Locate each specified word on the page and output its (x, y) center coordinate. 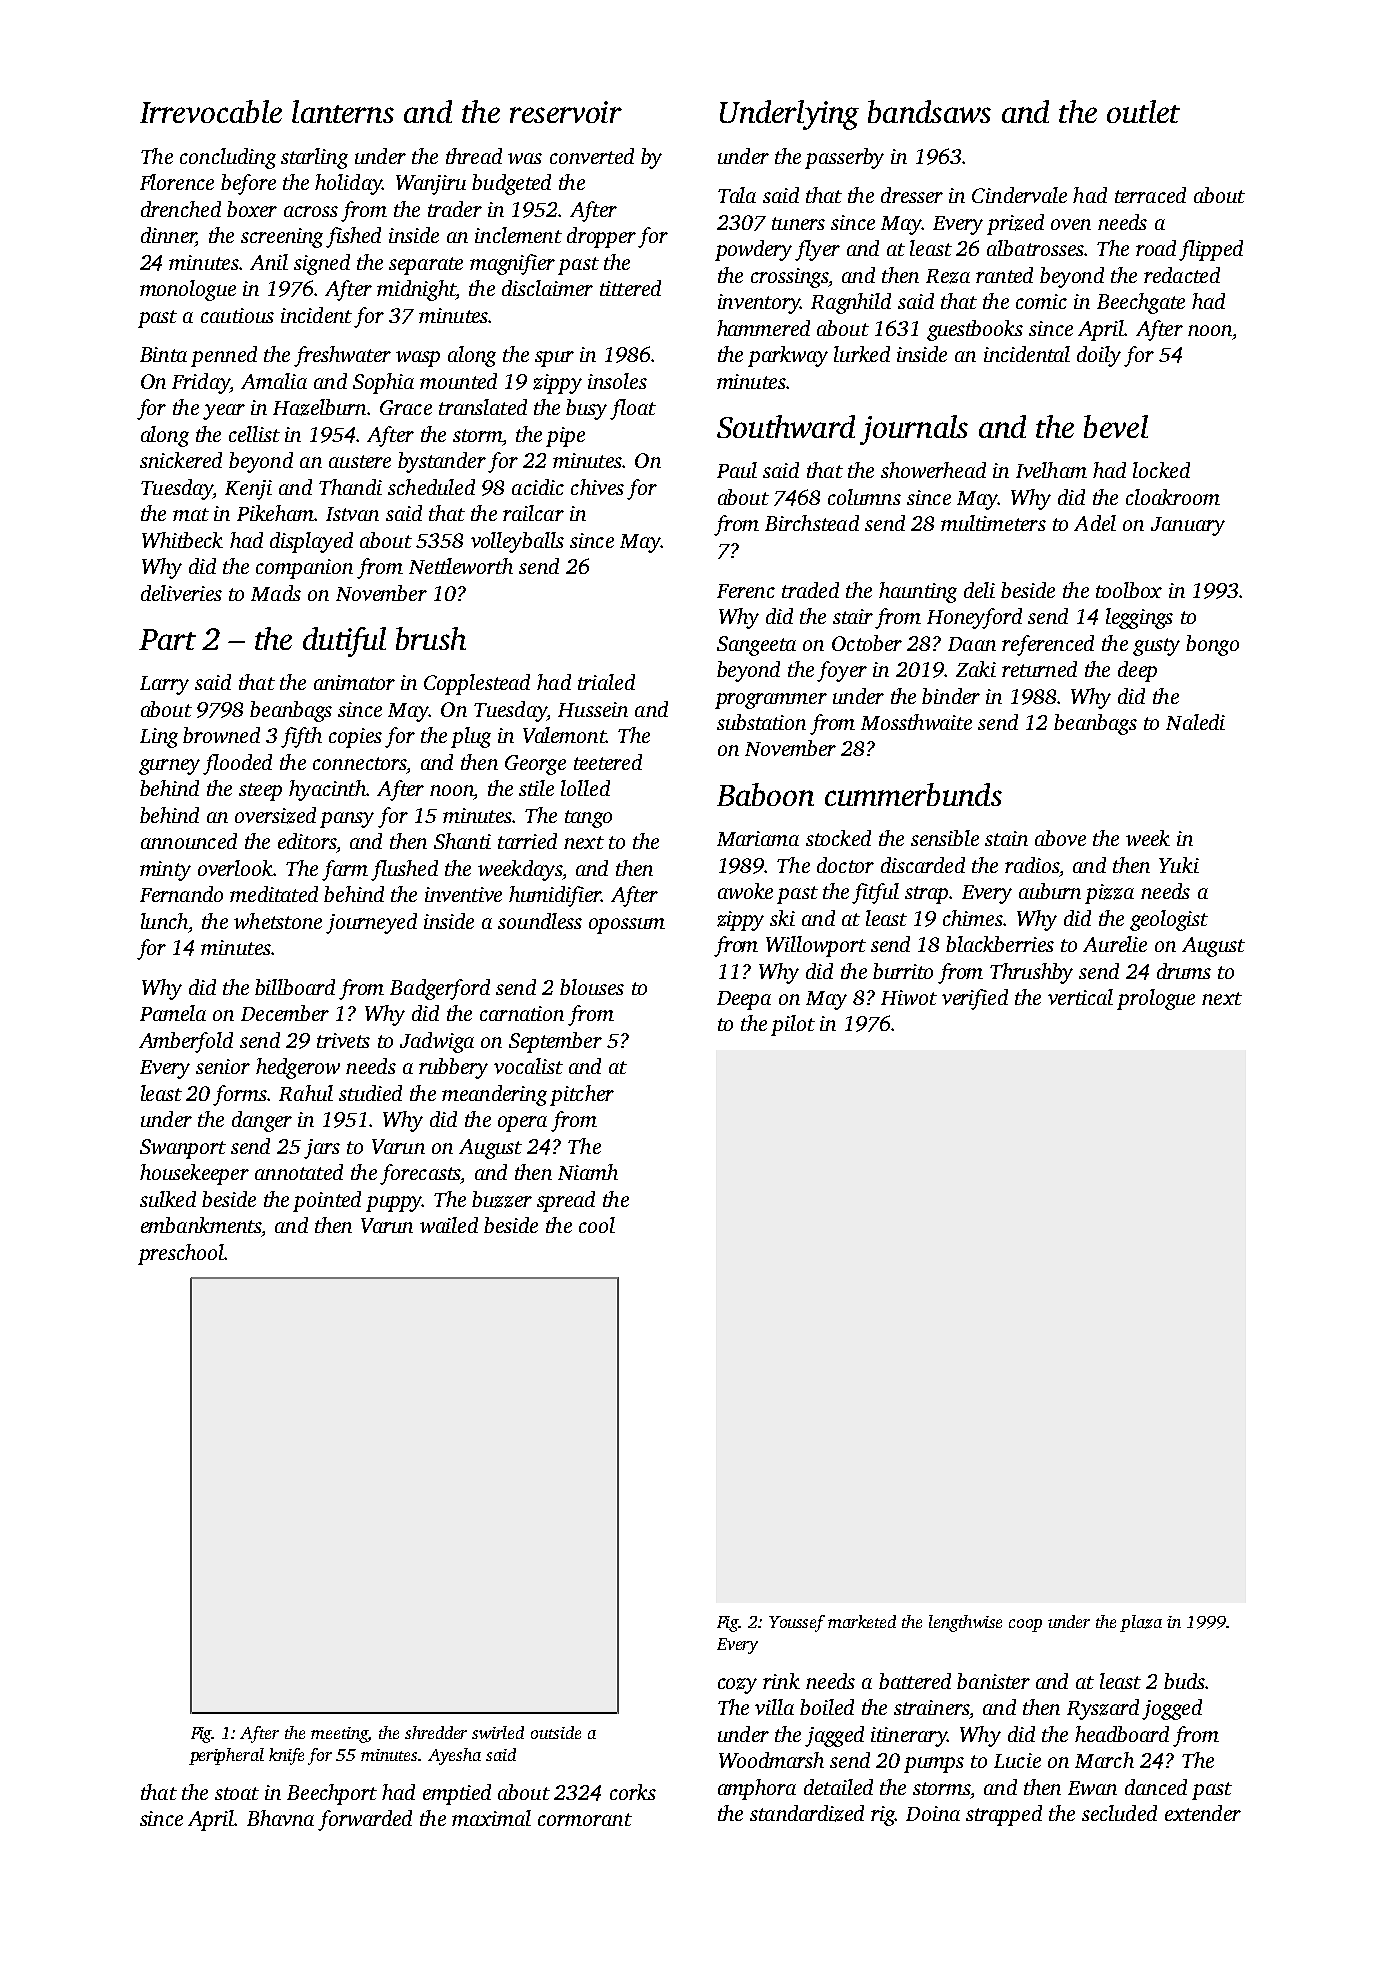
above (1060, 838)
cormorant (585, 1819)
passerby (844, 158)
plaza (1141, 1623)
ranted (1004, 275)
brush (431, 638)
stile (536, 788)
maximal (491, 1818)
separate (426, 266)
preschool (181, 1254)
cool (597, 1225)
